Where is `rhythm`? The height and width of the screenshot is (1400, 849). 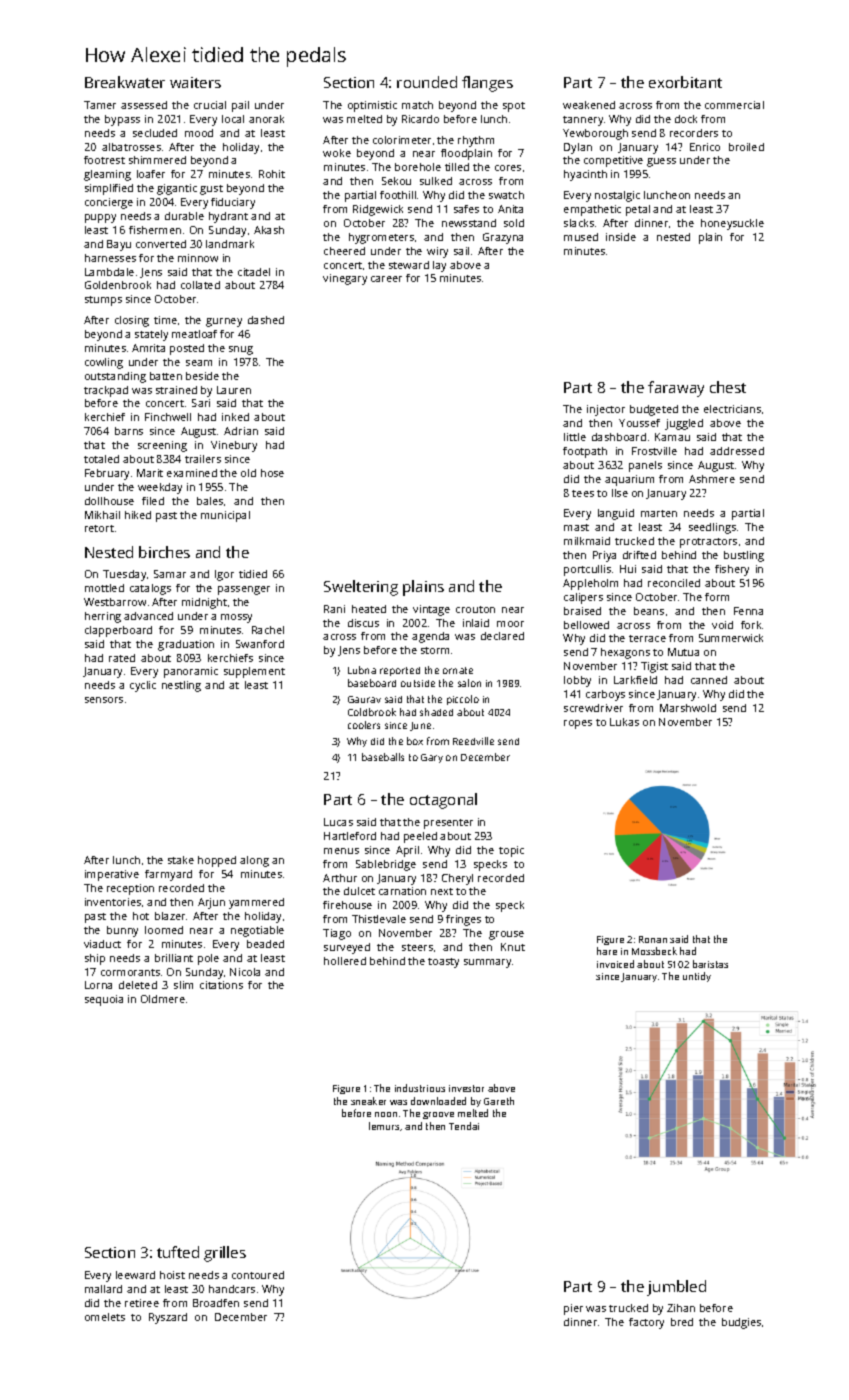 rhythm is located at coordinates (476, 141).
